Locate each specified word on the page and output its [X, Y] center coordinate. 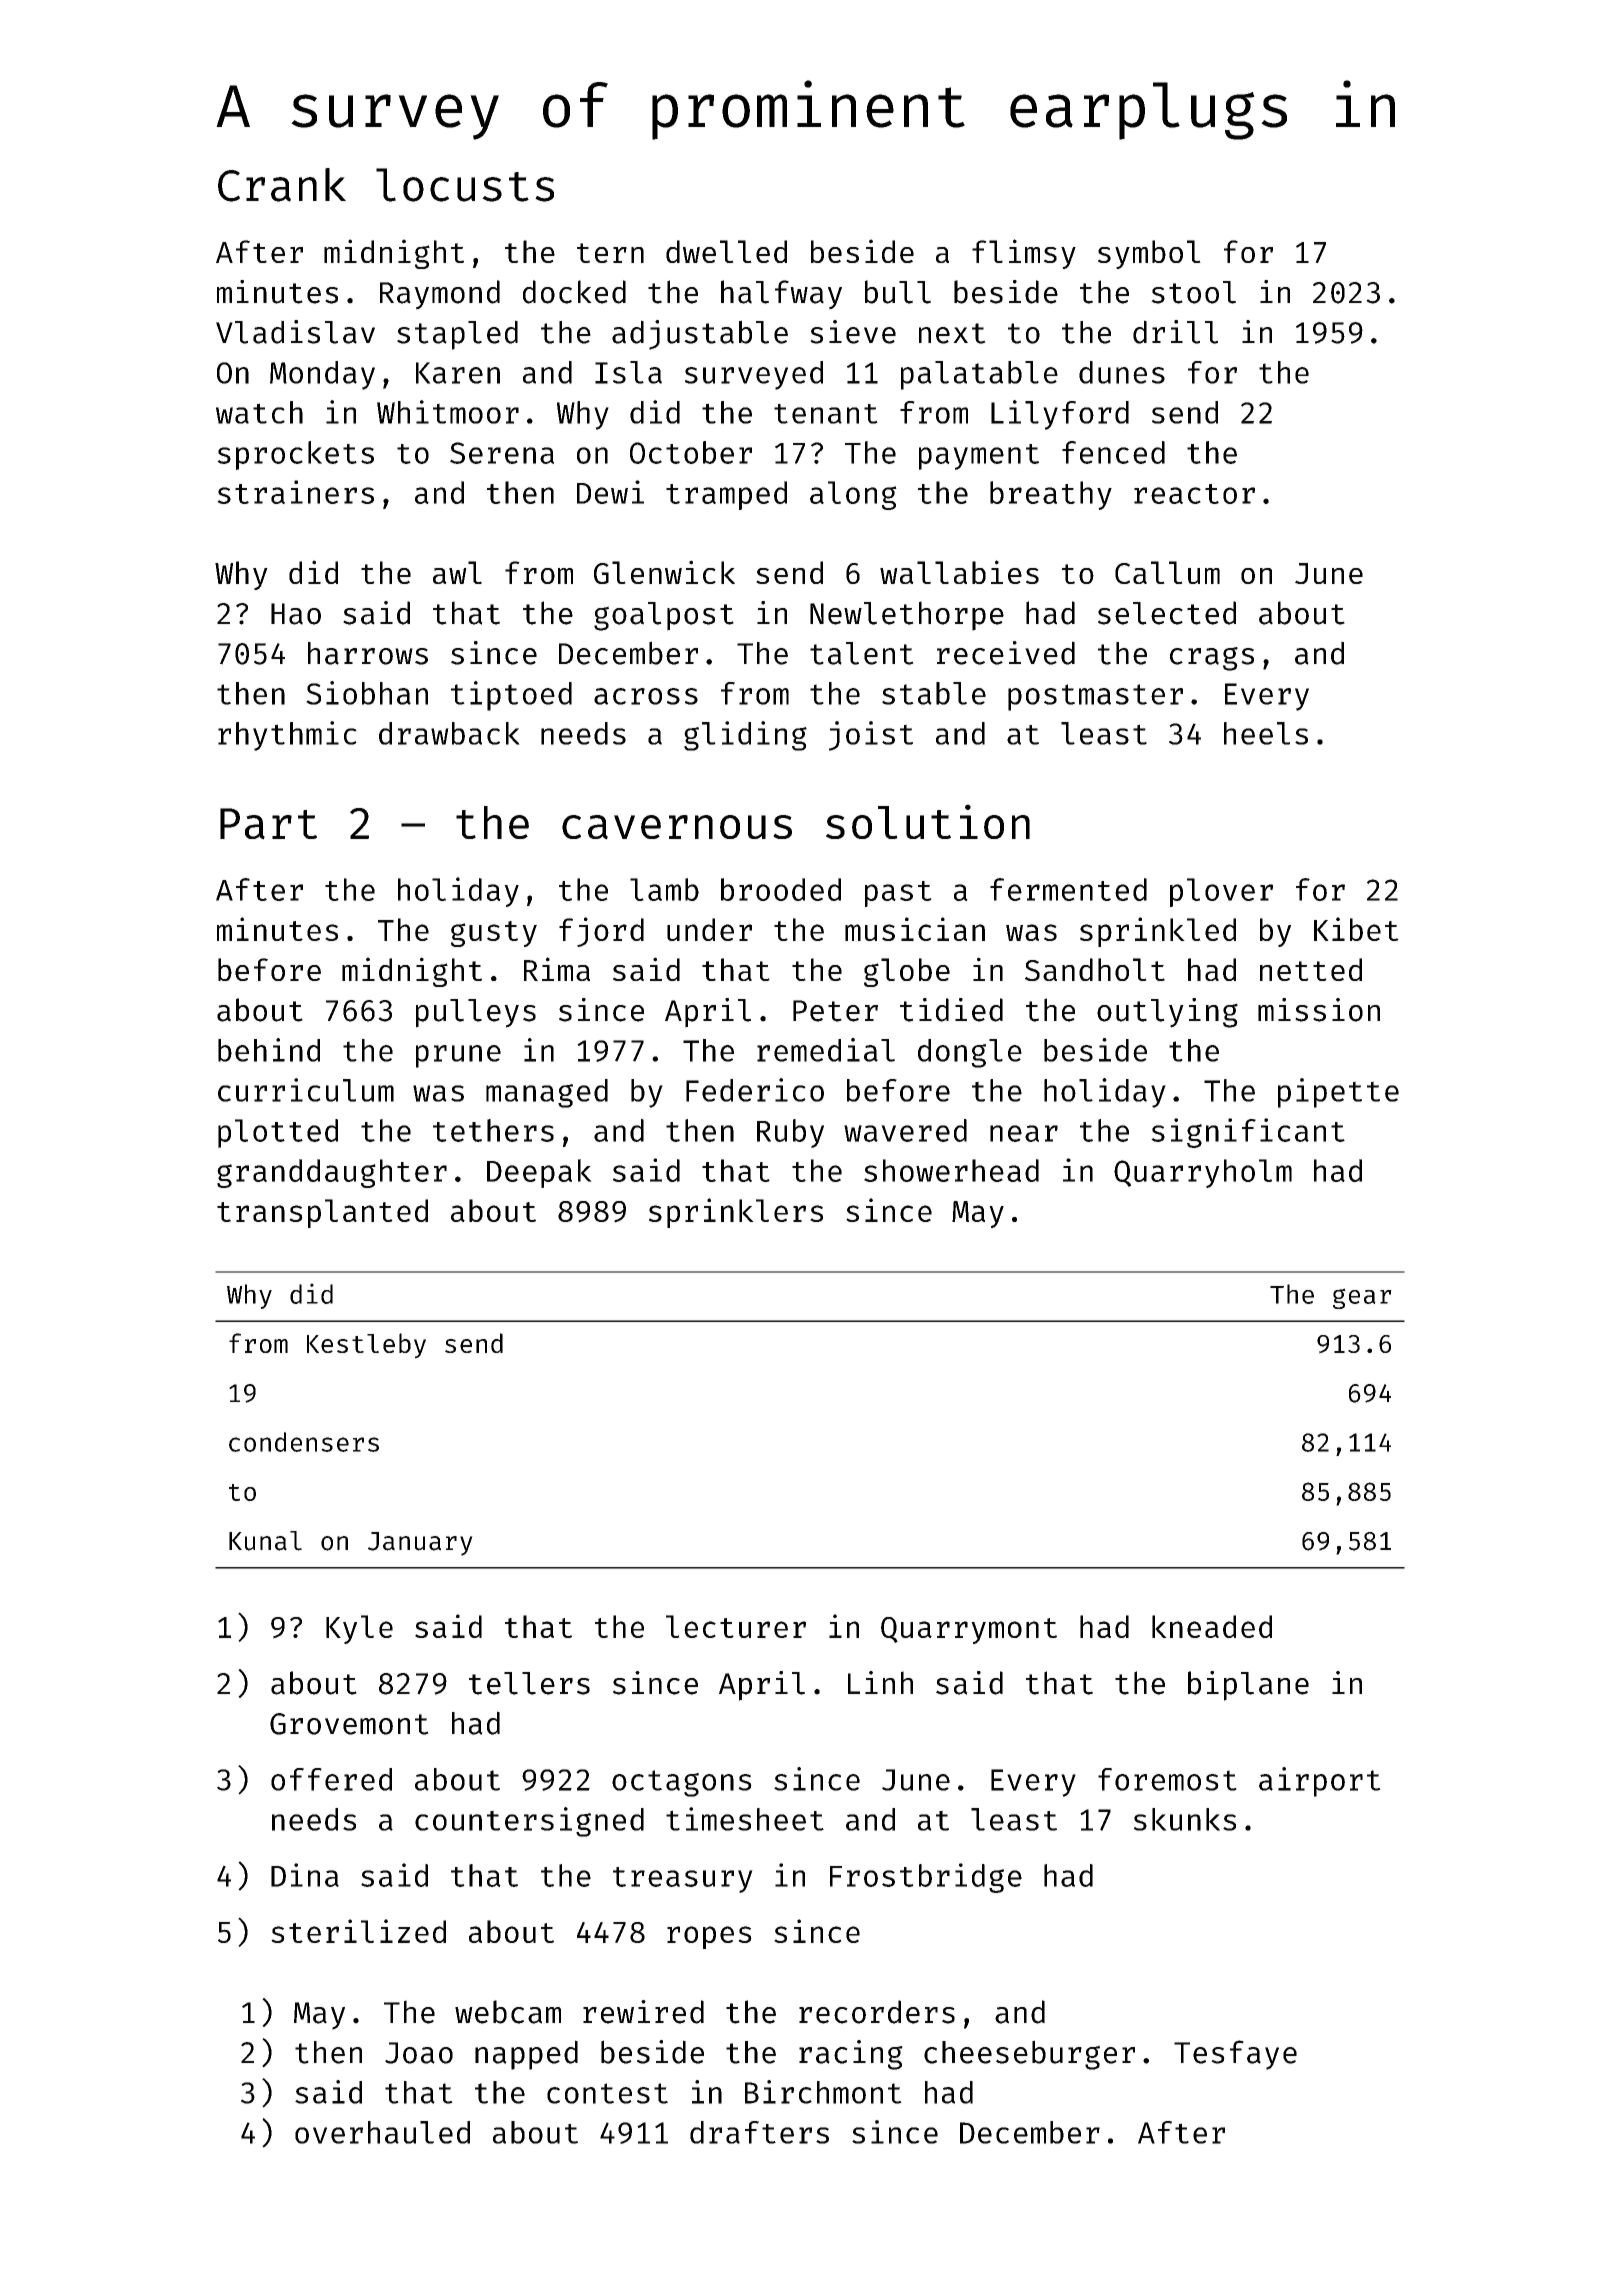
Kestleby [366, 1346]
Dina [305, 1875]
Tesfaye [1235, 2055]
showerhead [951, 1170]
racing [851, 2055]
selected [1167, 613]
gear [1362, 1298]
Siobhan [367, 693]
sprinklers [736, 1213]
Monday [322, 375]
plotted [278, 1133]
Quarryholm [1203, 1173]
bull [898, 292]
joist [871, 736]
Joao [419, 2053]
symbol [1149, 254]
